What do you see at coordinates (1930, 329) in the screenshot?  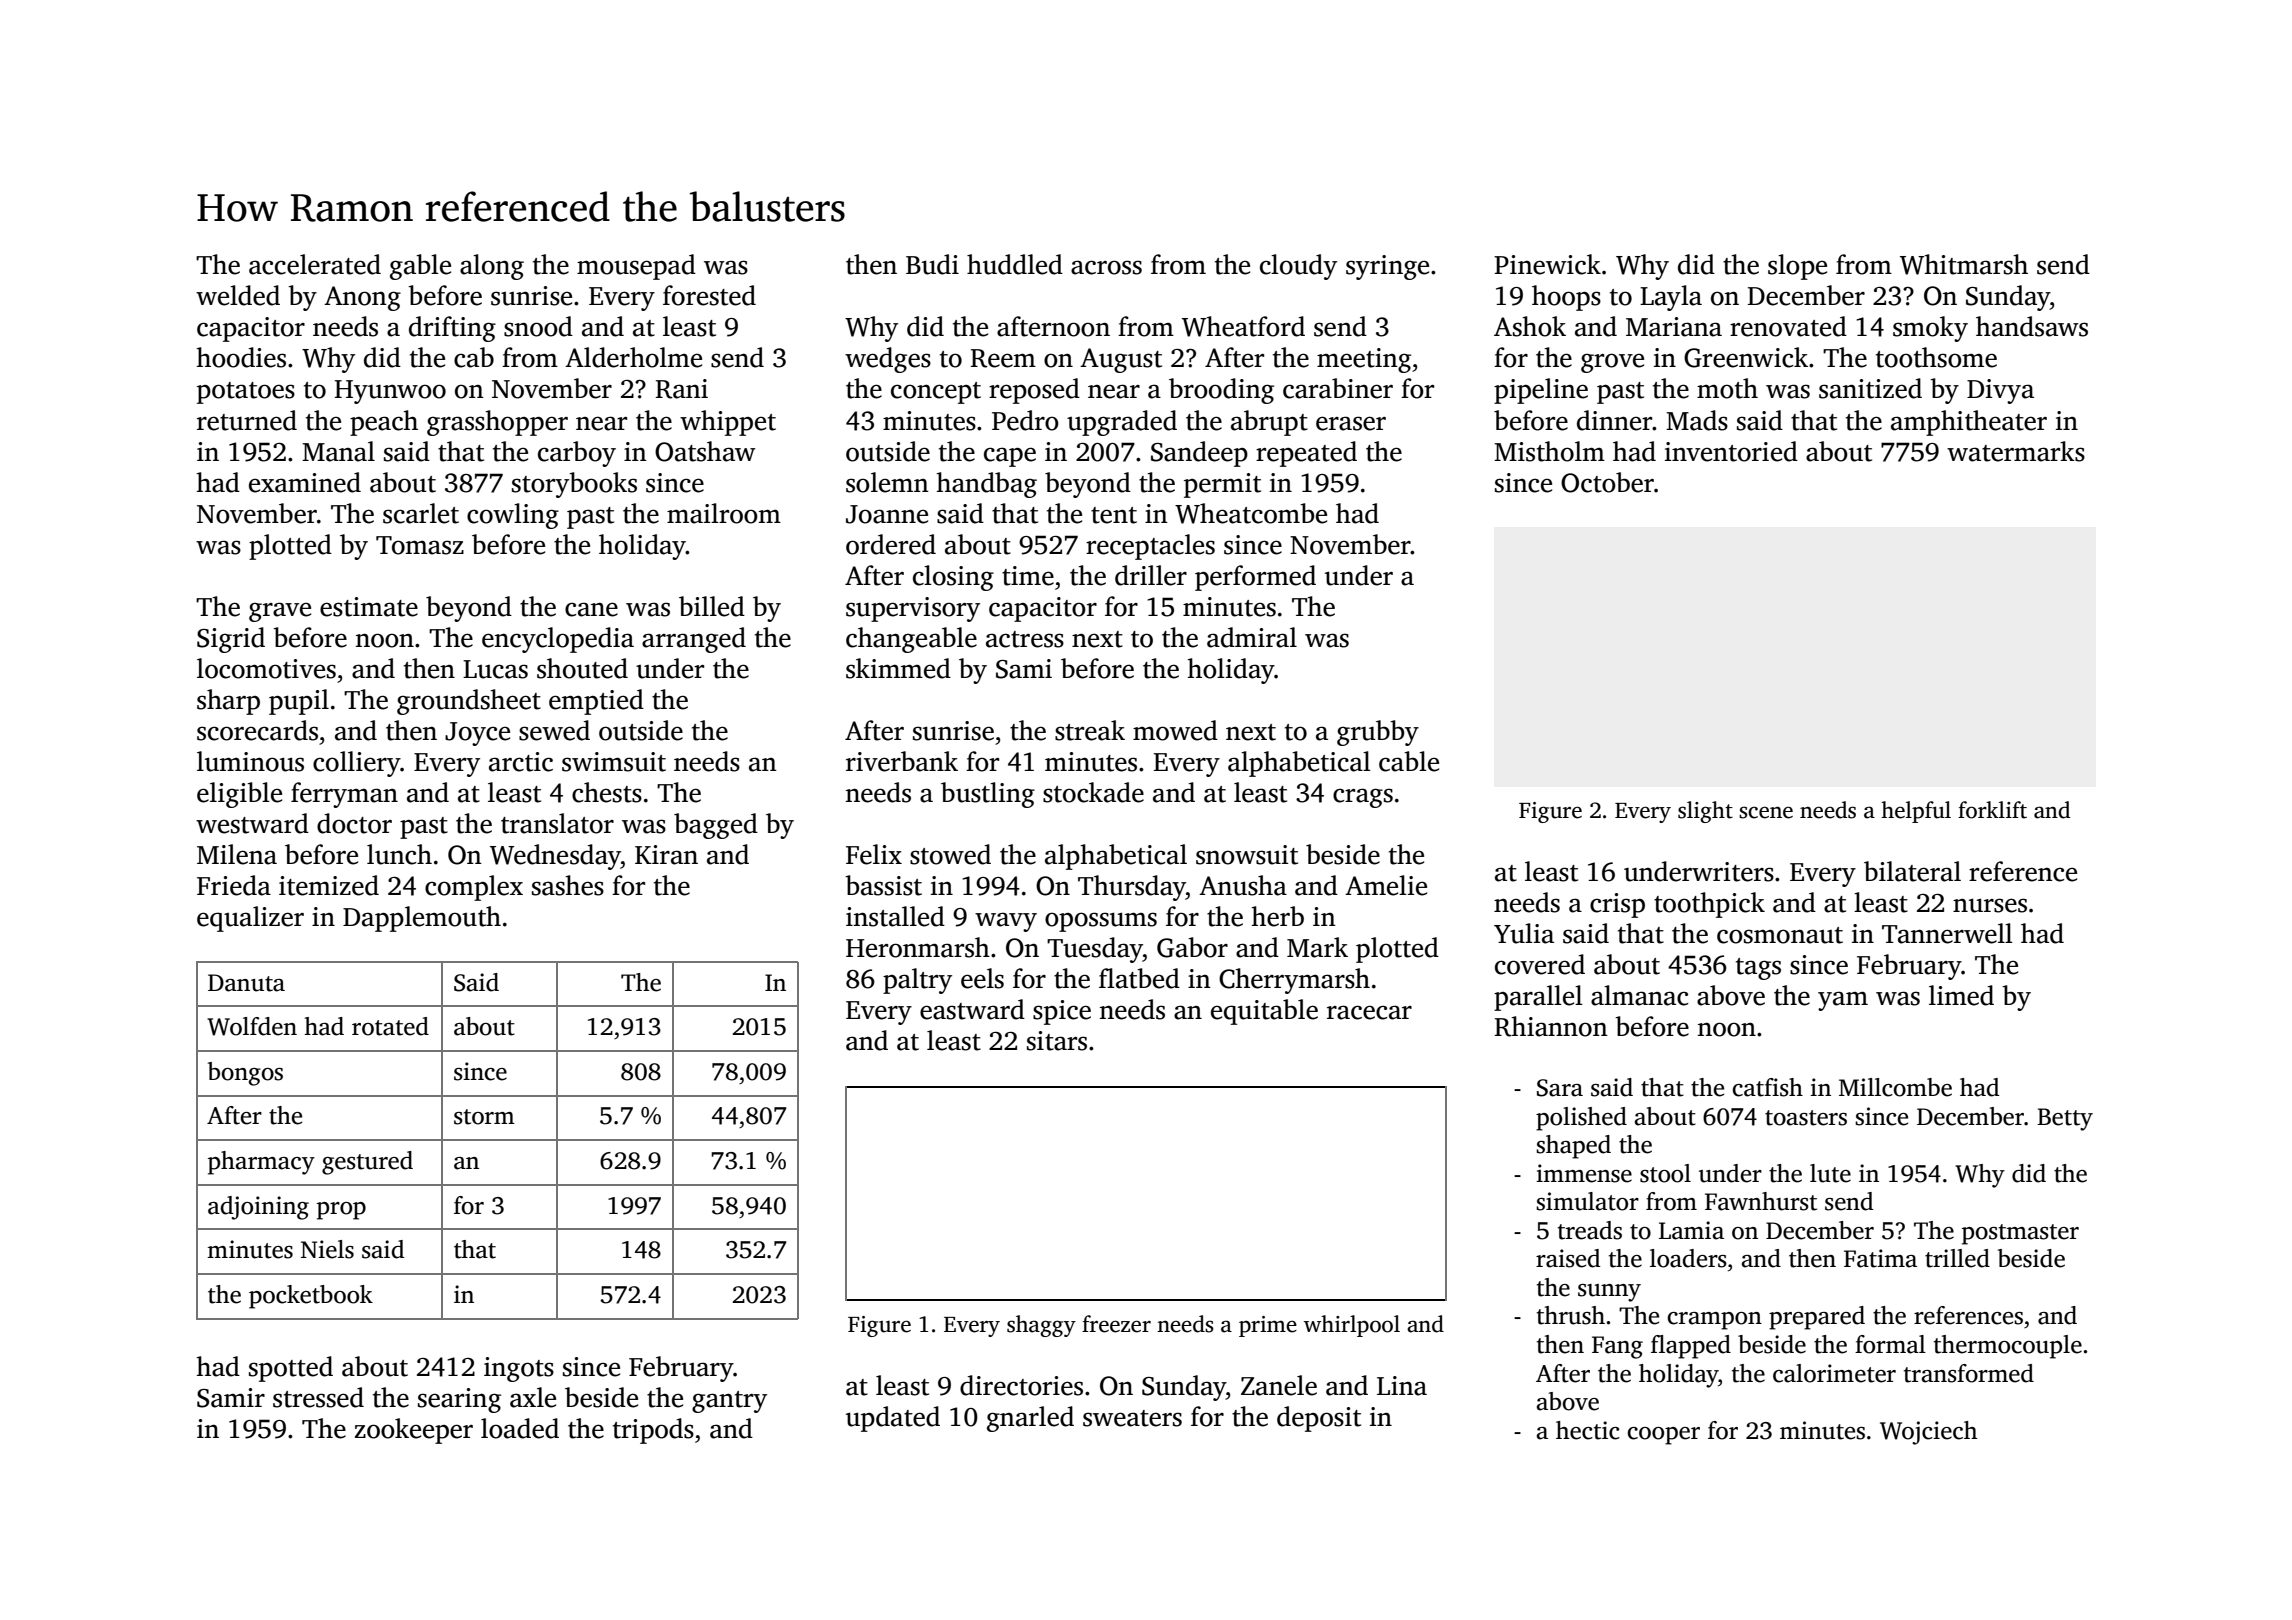 I see `smoky` at bounding box center [1930, 329].
